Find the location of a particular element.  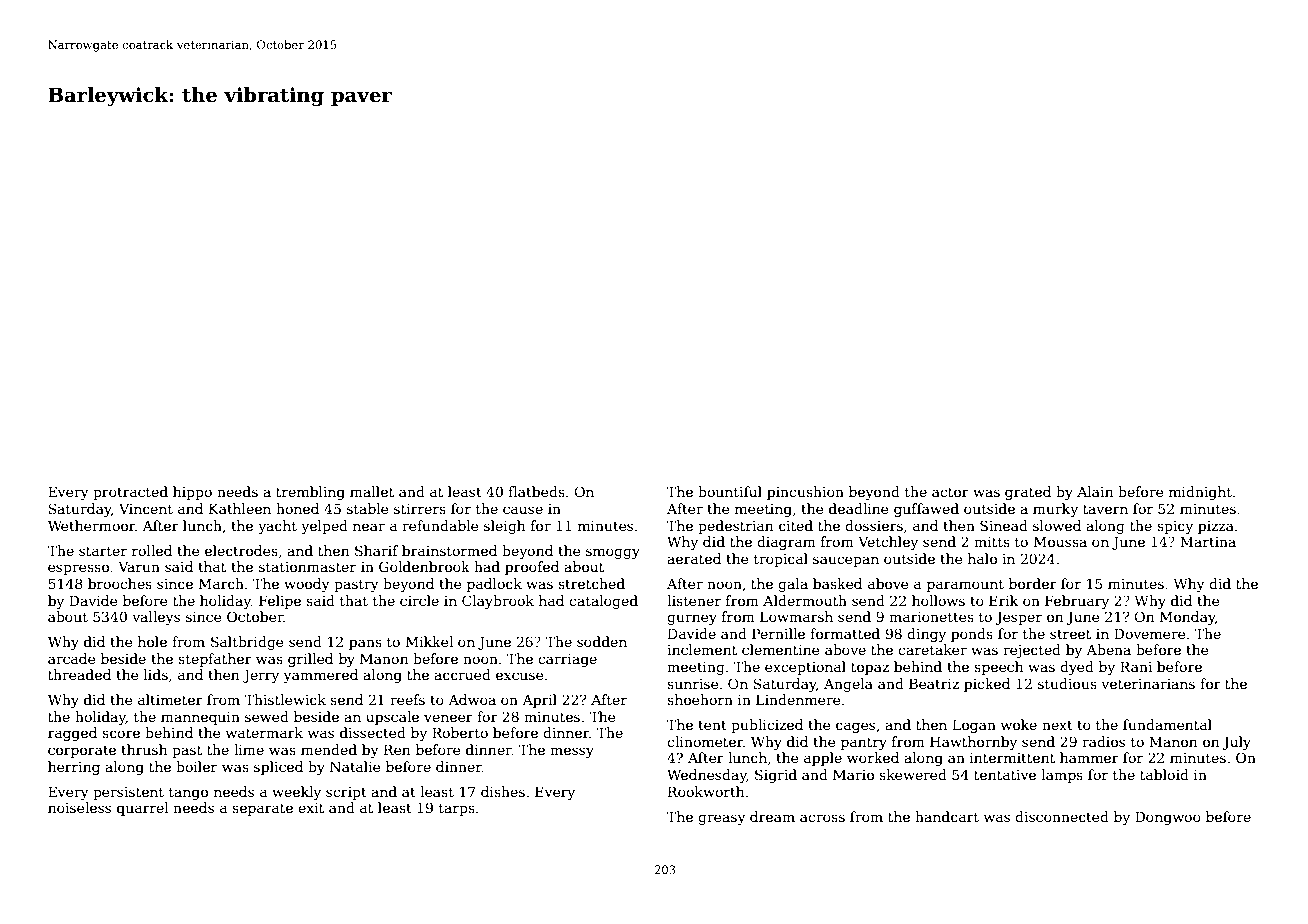

Abena is located at coordinates (1108, 649).
